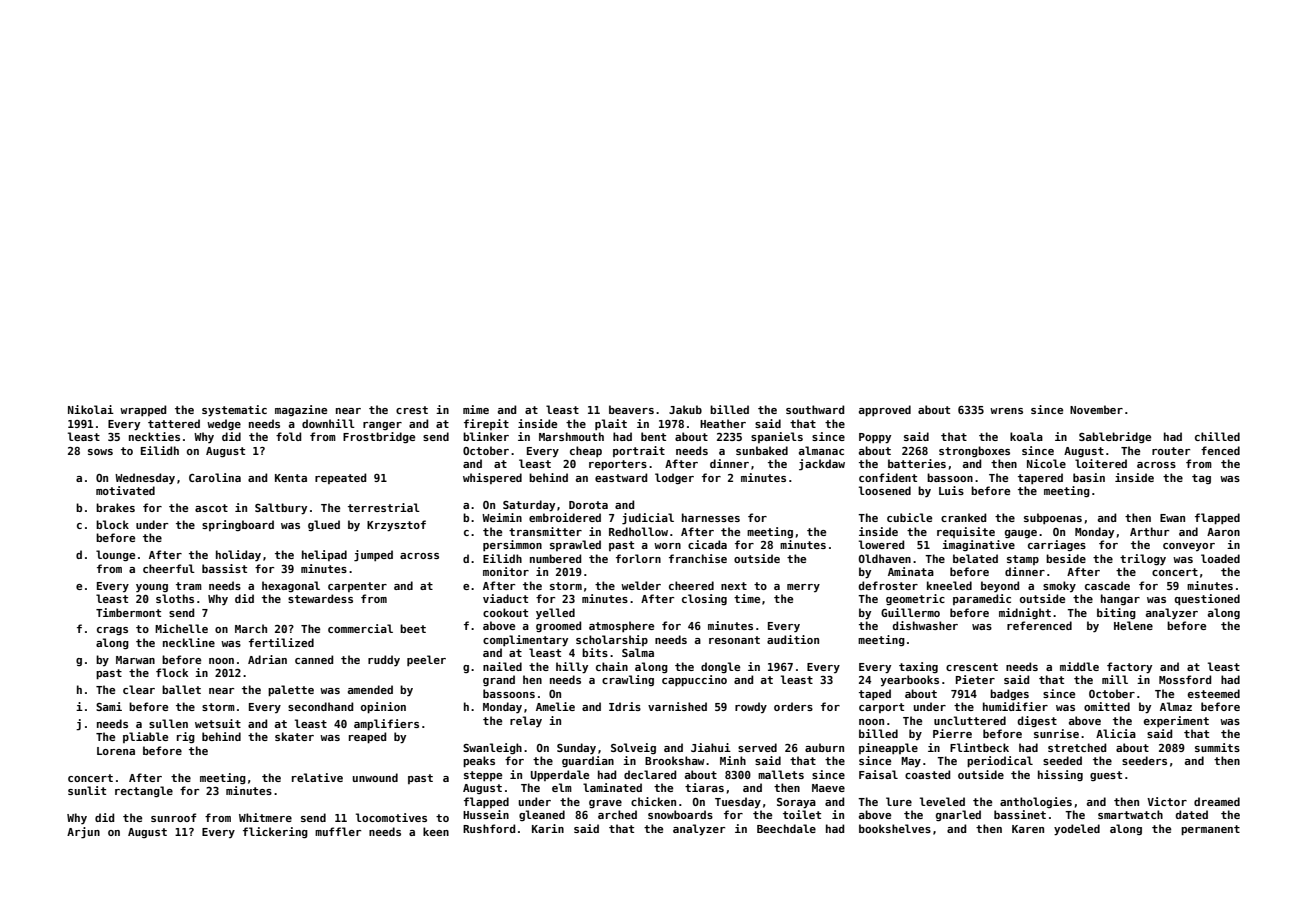 This screenshot has width=1308, height=924. What do you see at coordinates (234, 411) in the screenshot?
I see `systematic` at bounding box center [234, 411].
